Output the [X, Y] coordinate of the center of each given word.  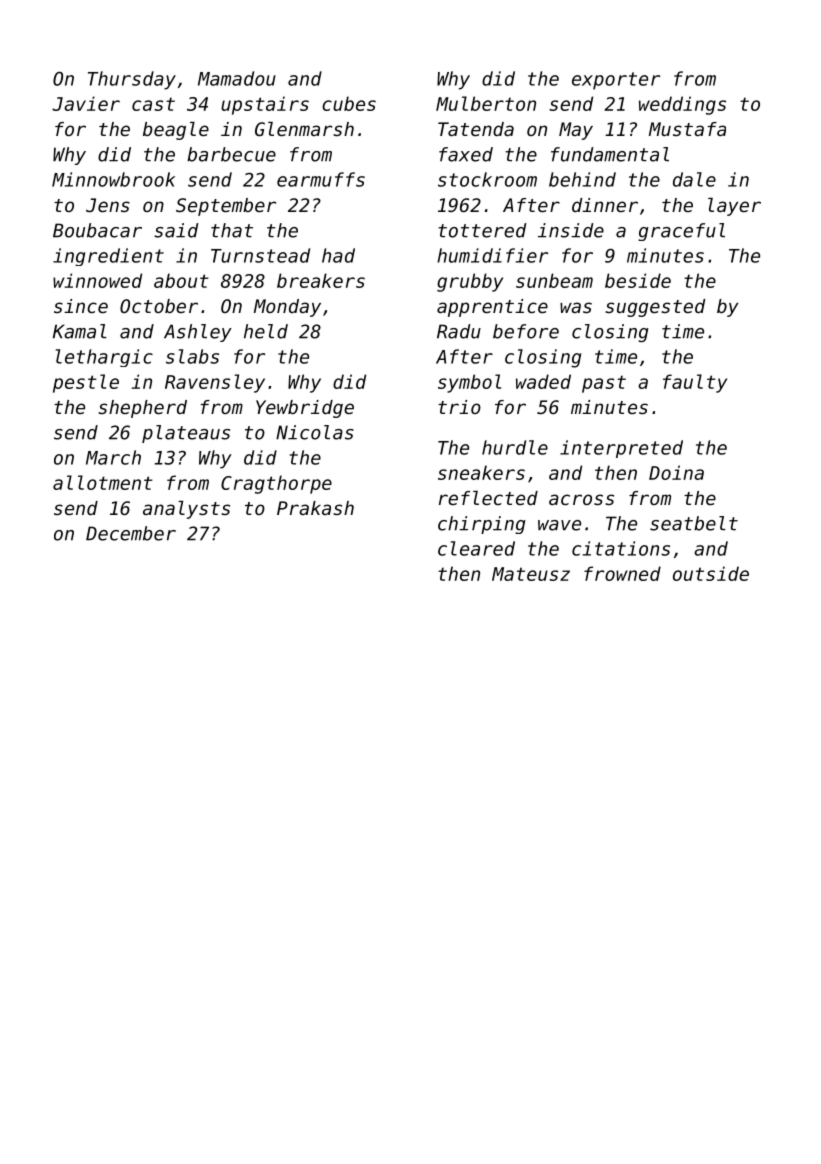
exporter [616, 81]
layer [734, 207]
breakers [321, 280]
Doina [676, 472]
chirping [482, 525]
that [232, 230]
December [131, 533]
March [113, 457]
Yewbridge [305, 409]
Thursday [132, 80]
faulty [695, 383]
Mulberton [486, 103]
